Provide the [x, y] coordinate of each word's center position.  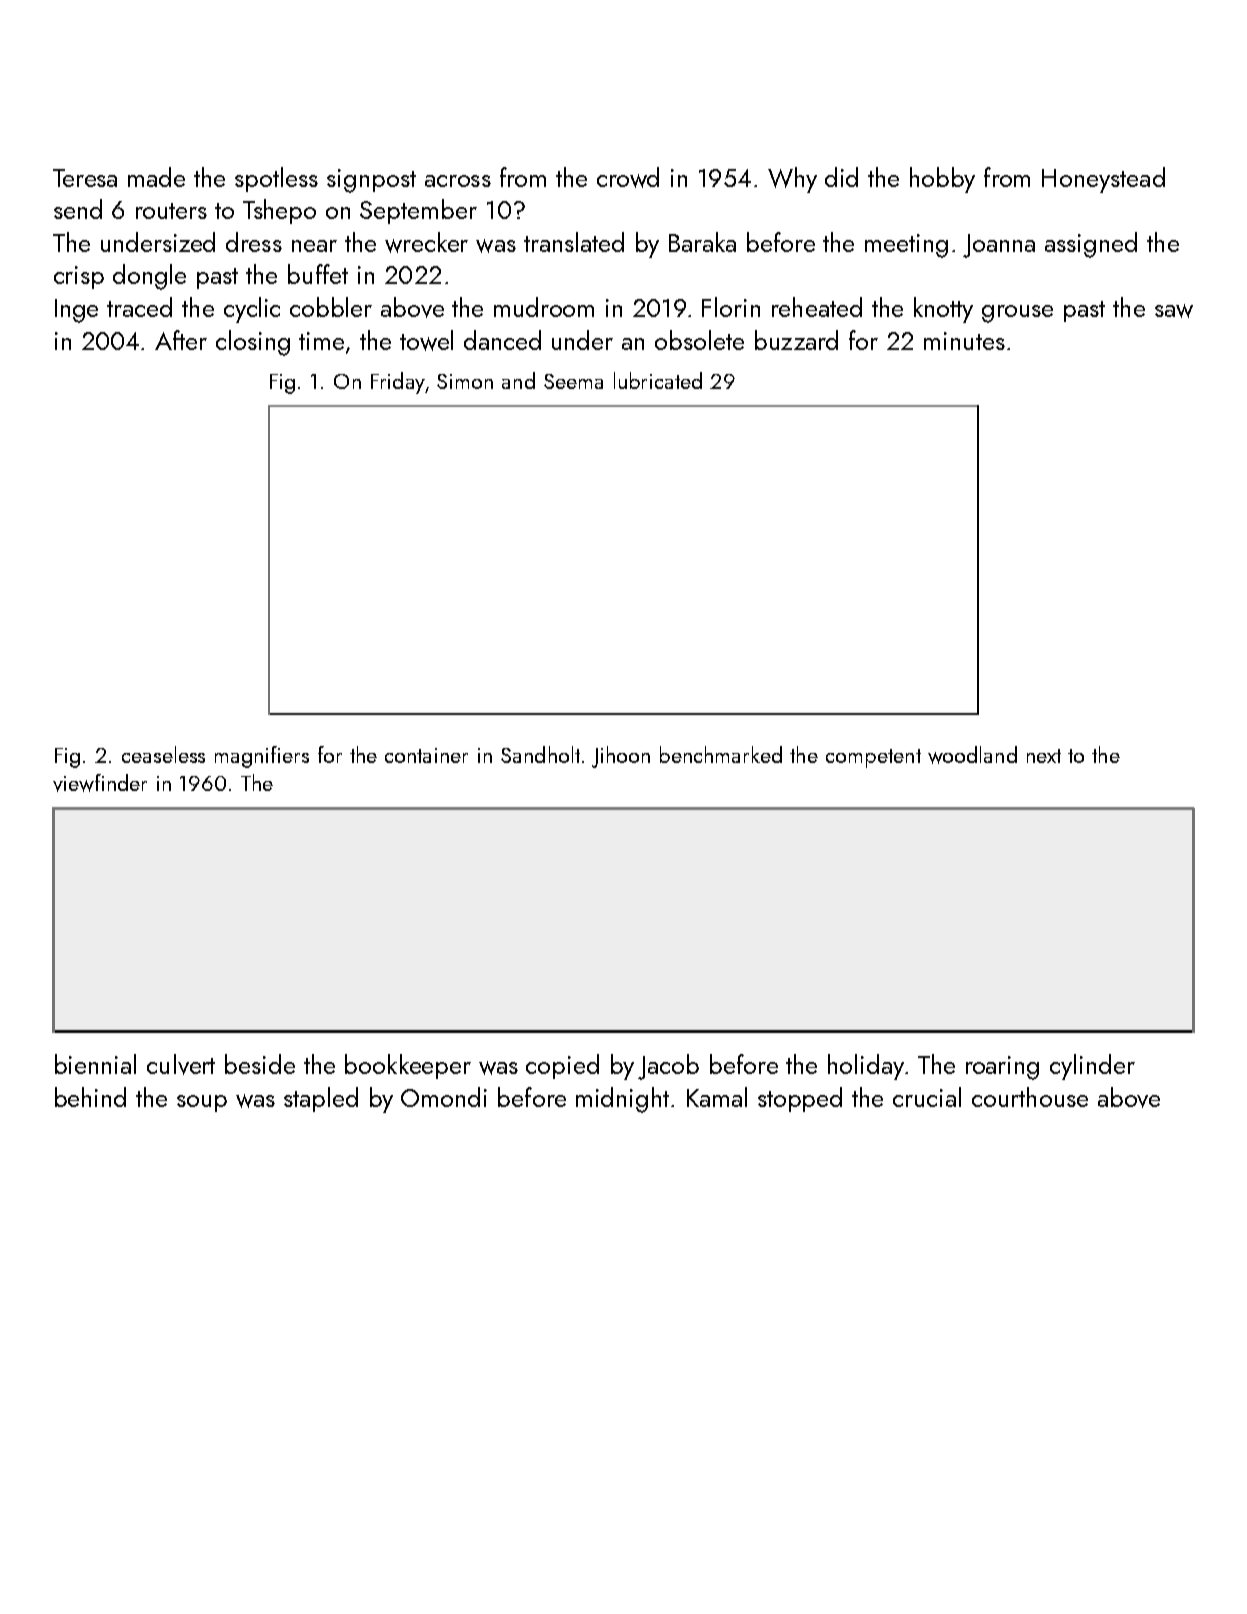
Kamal [717, 1097]
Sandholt [540, 754]
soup [202, 1103]
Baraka [702, 242]
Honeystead [1103, 180]
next [1044, 756]
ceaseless [163, 754]
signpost [371, 181]
